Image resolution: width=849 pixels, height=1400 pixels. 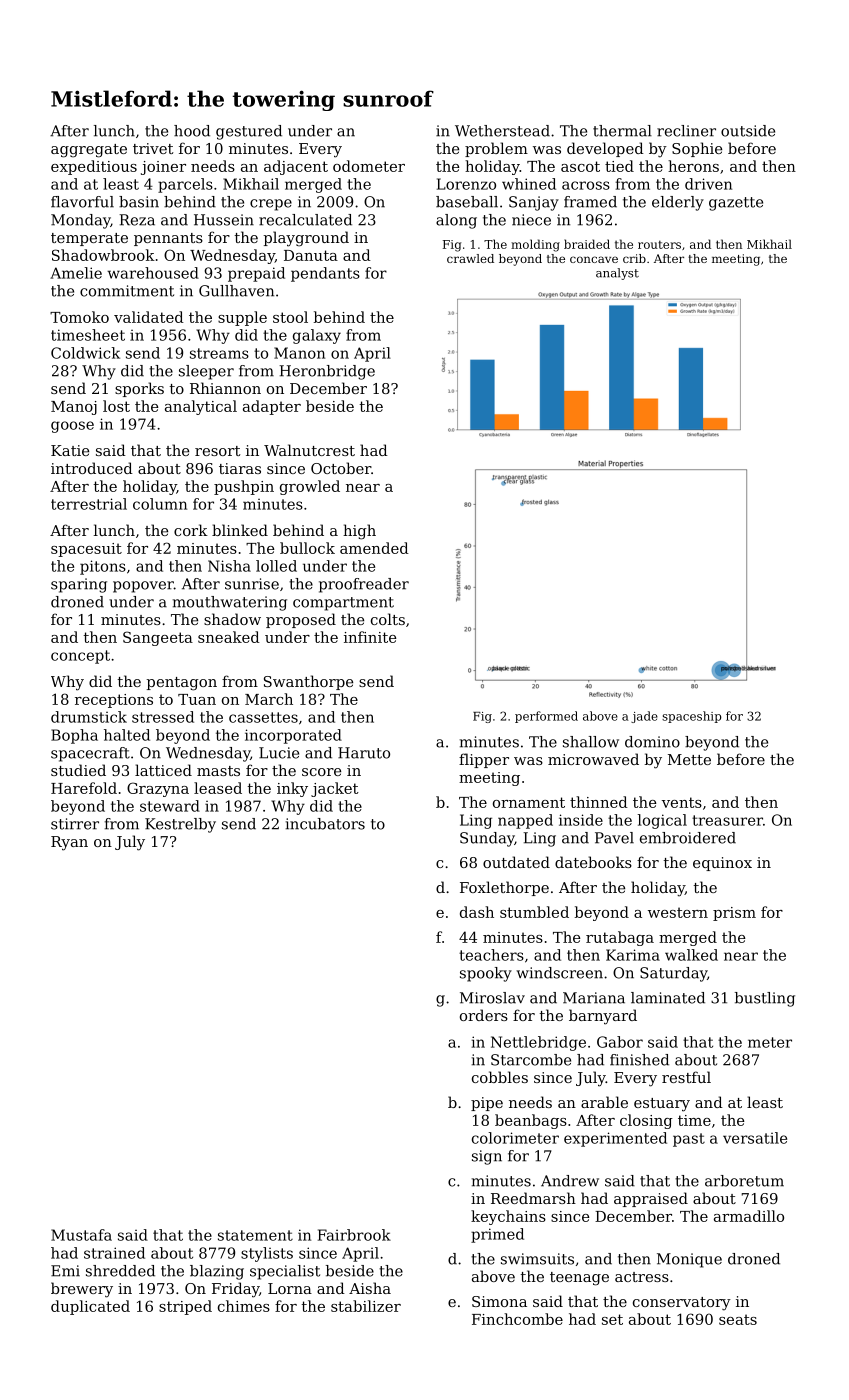 I want to click on thinned, so click(x=599, y=802).
